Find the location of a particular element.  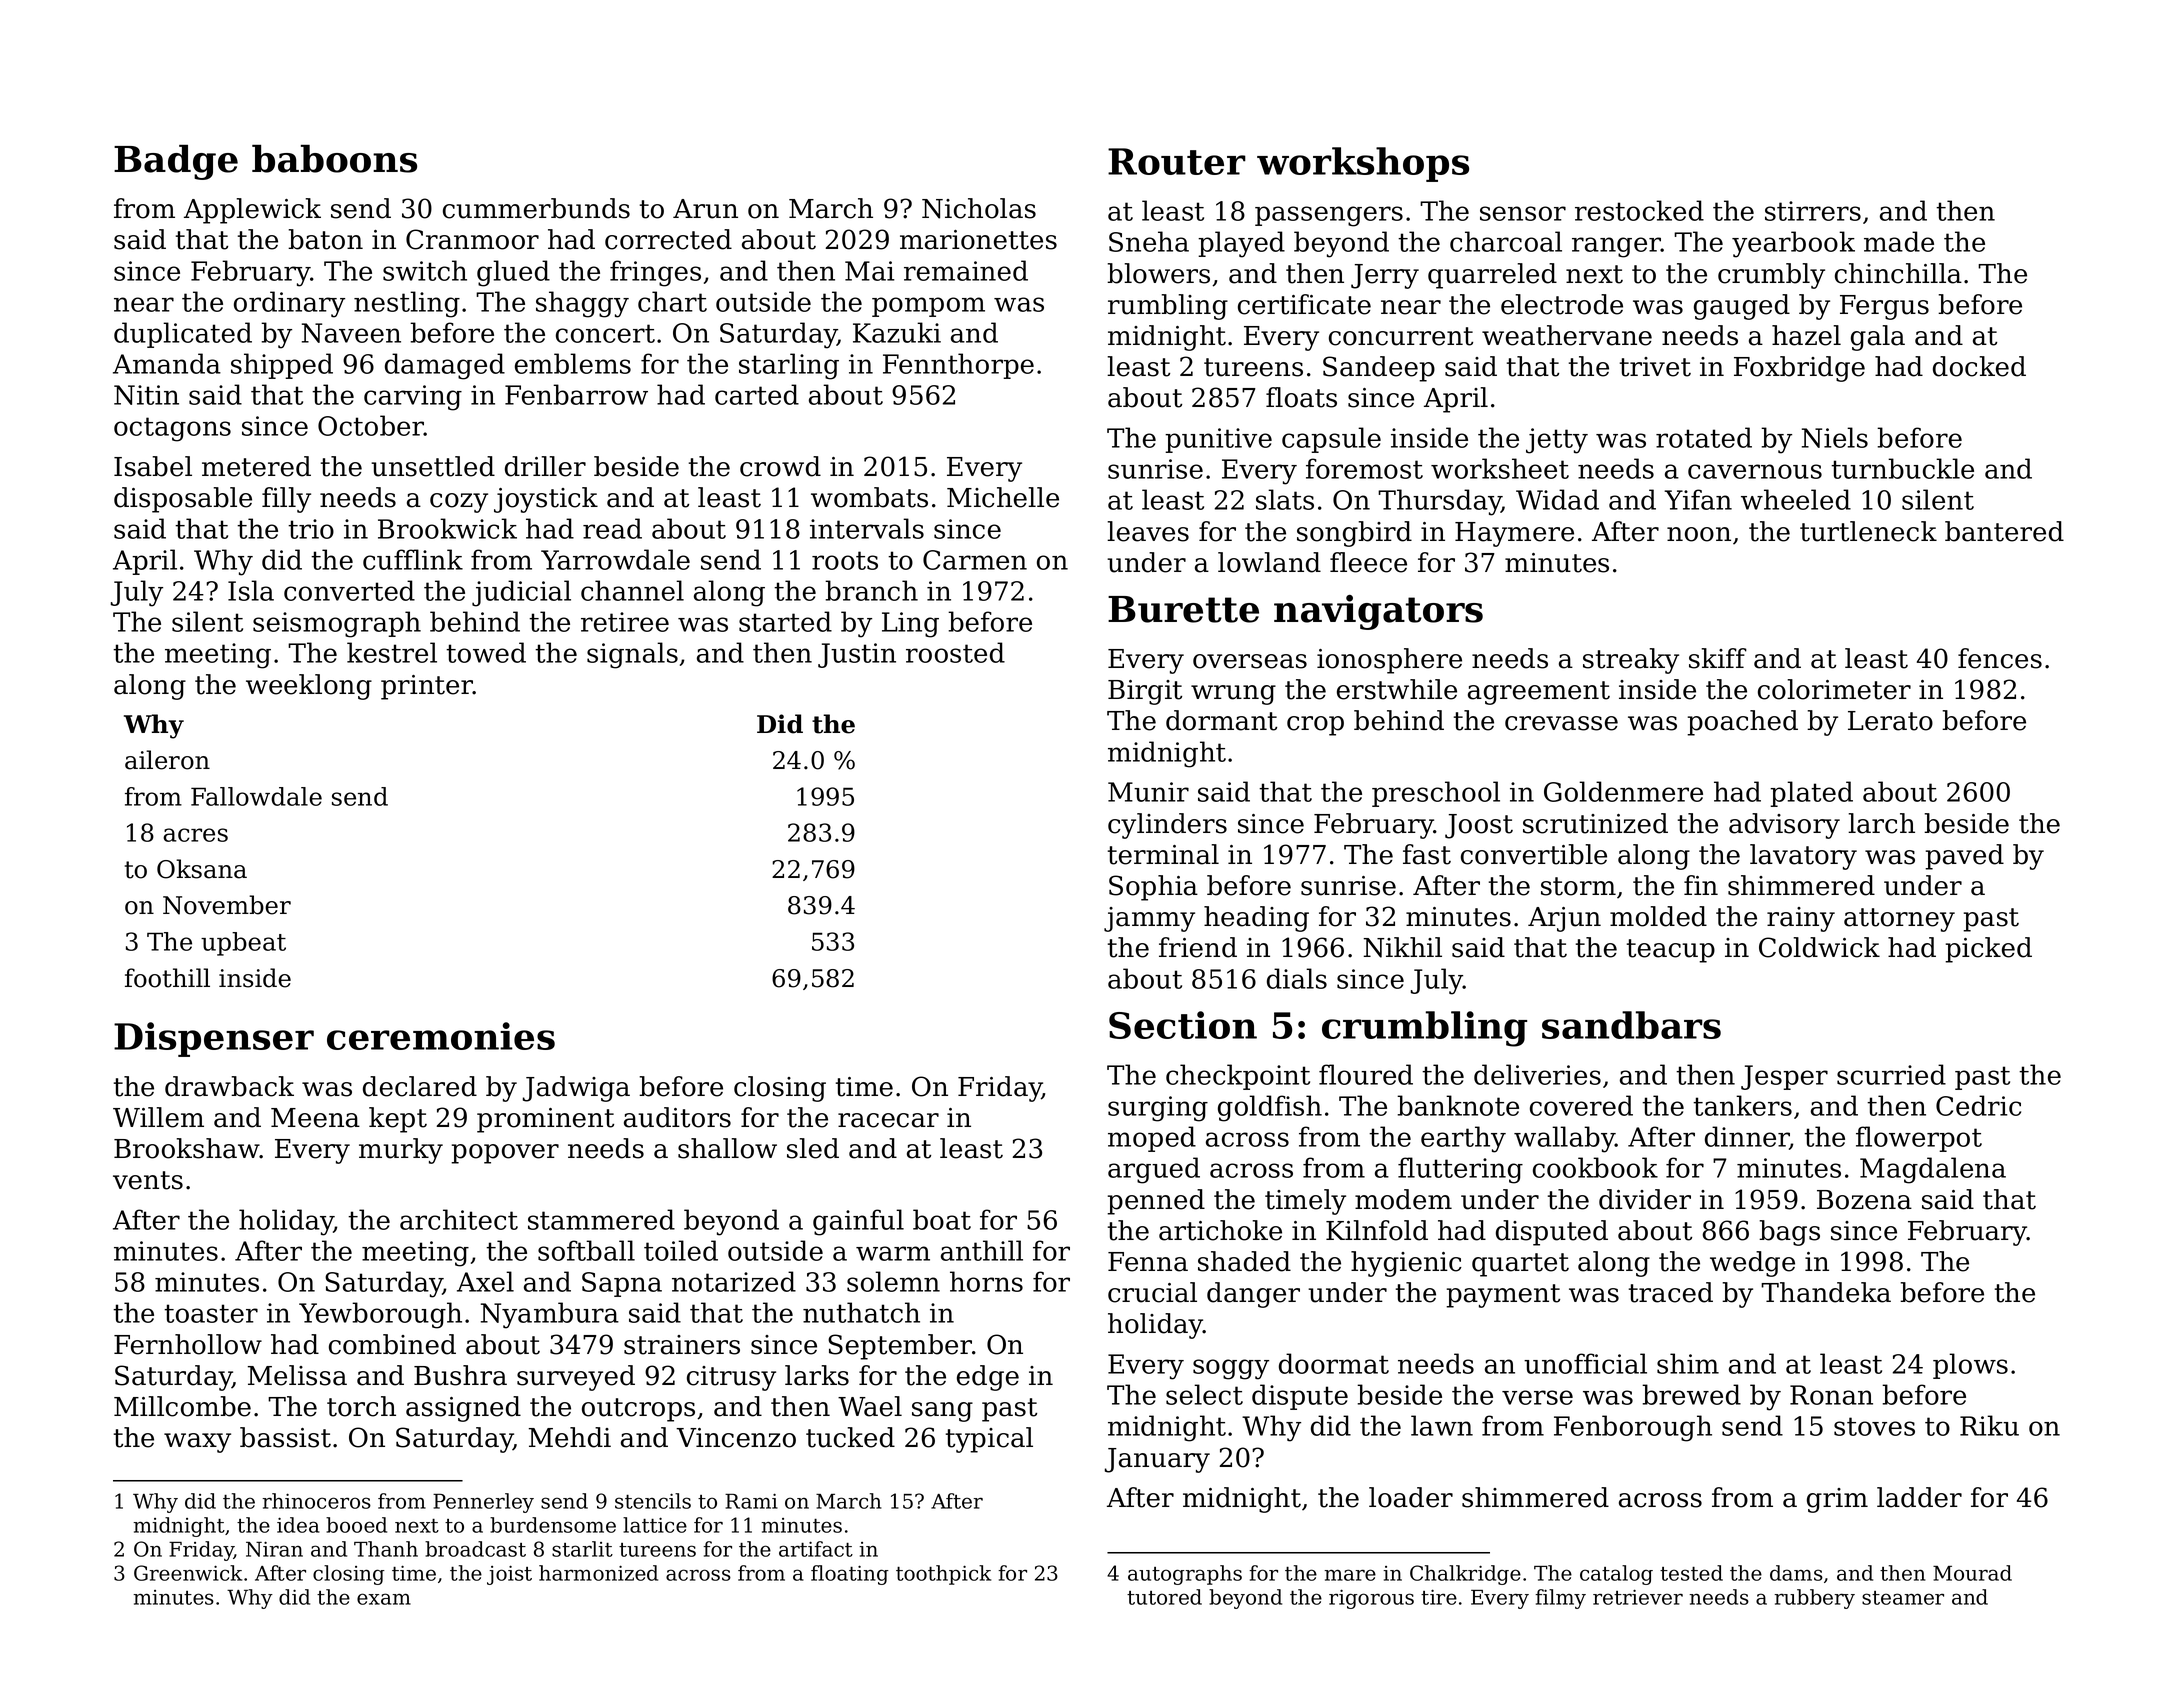

Greenwick is located at coordinates (188, 1573).
